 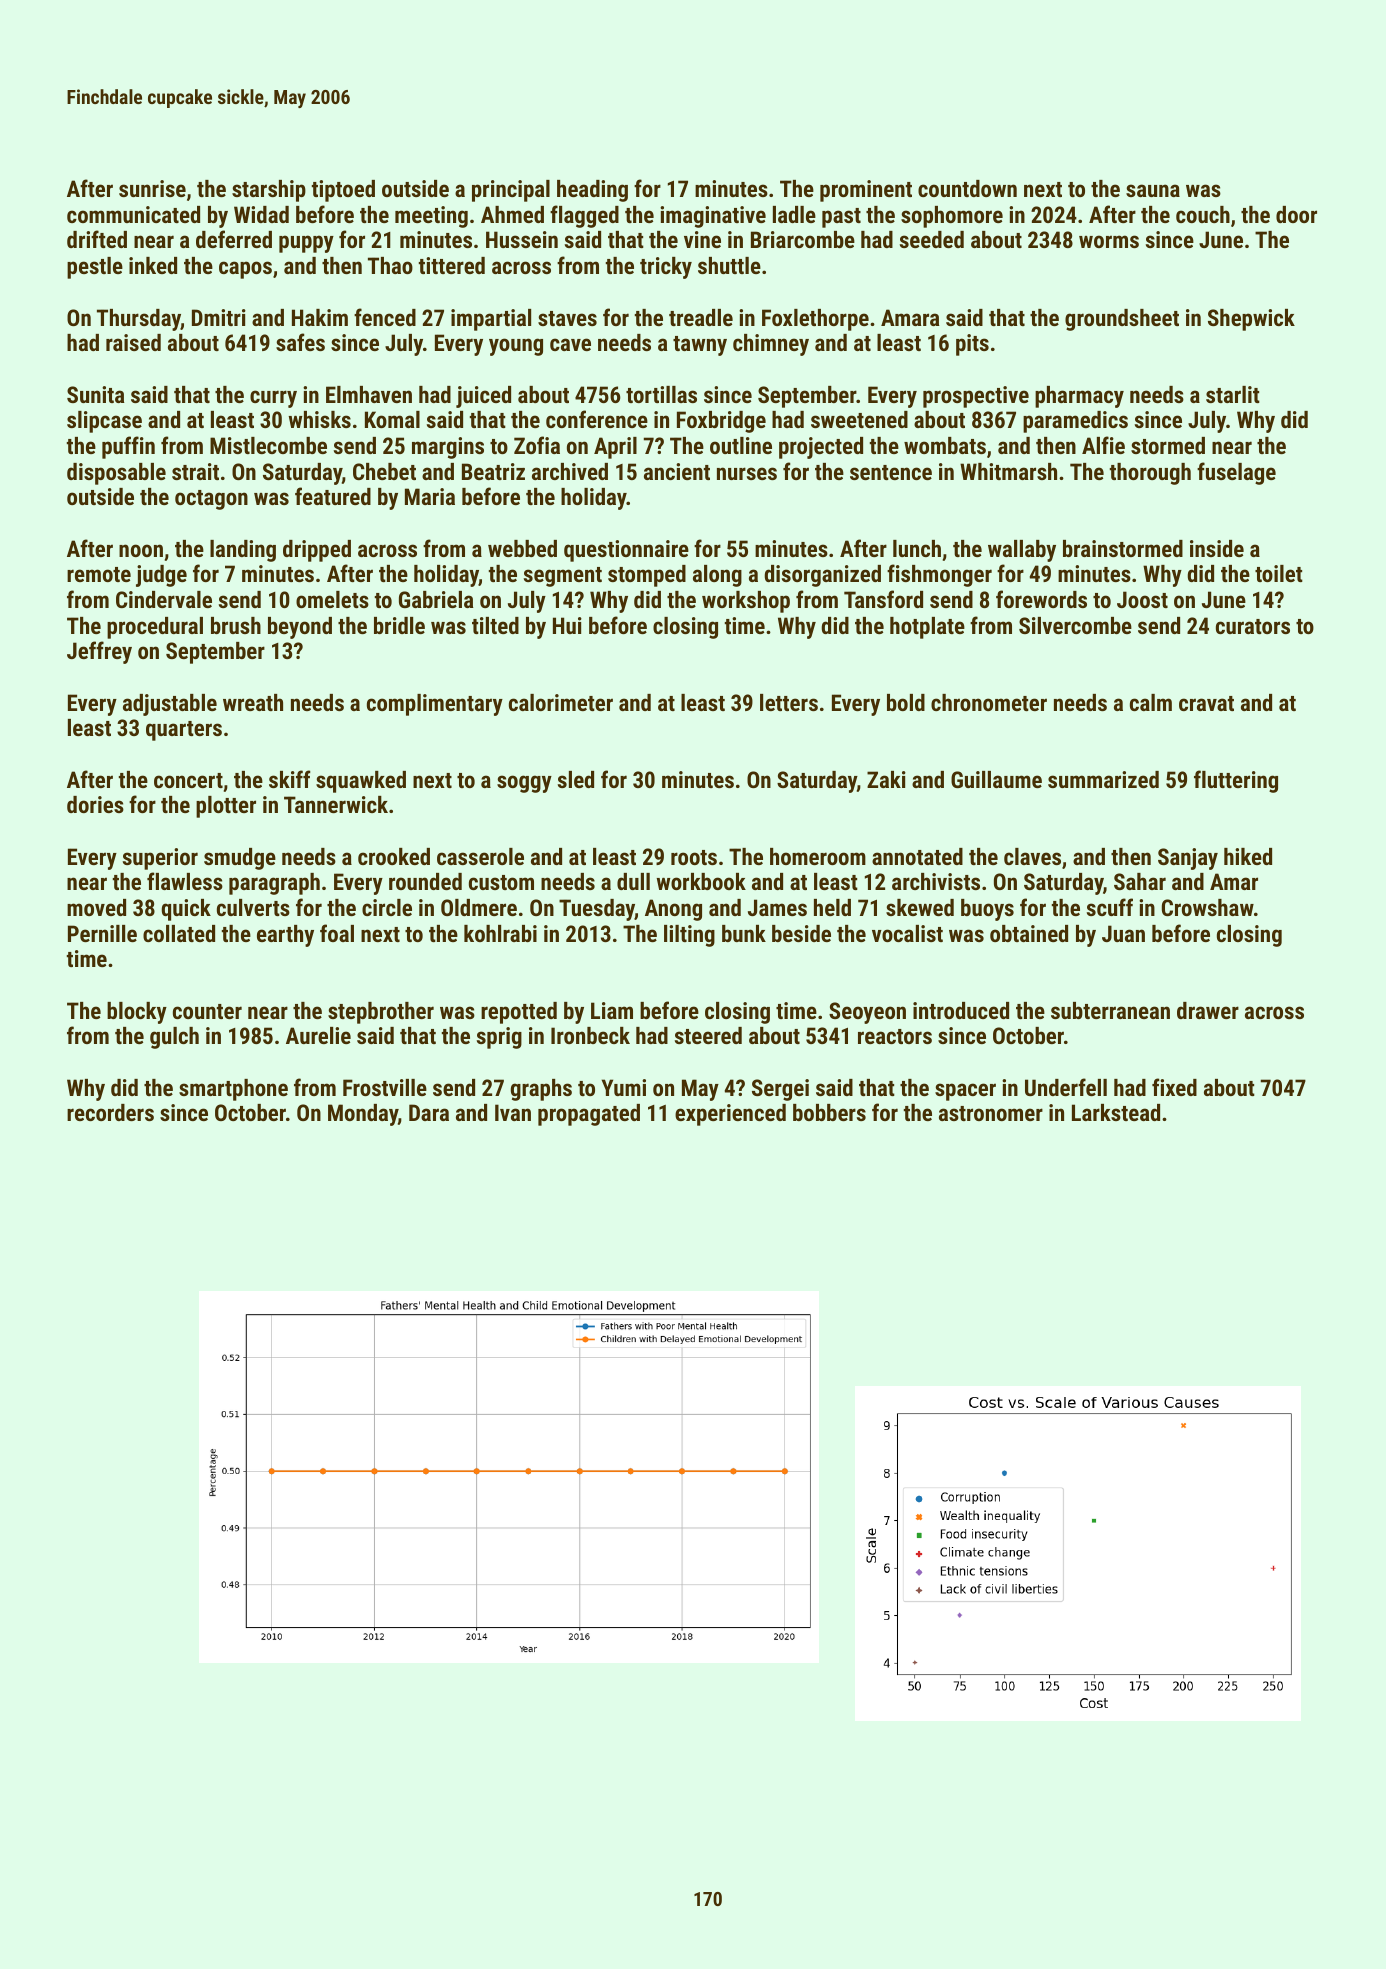 What do you see at coordinates (452, 265) in the screenshot?
I see `tittered` at bounding box center [452, 265].
